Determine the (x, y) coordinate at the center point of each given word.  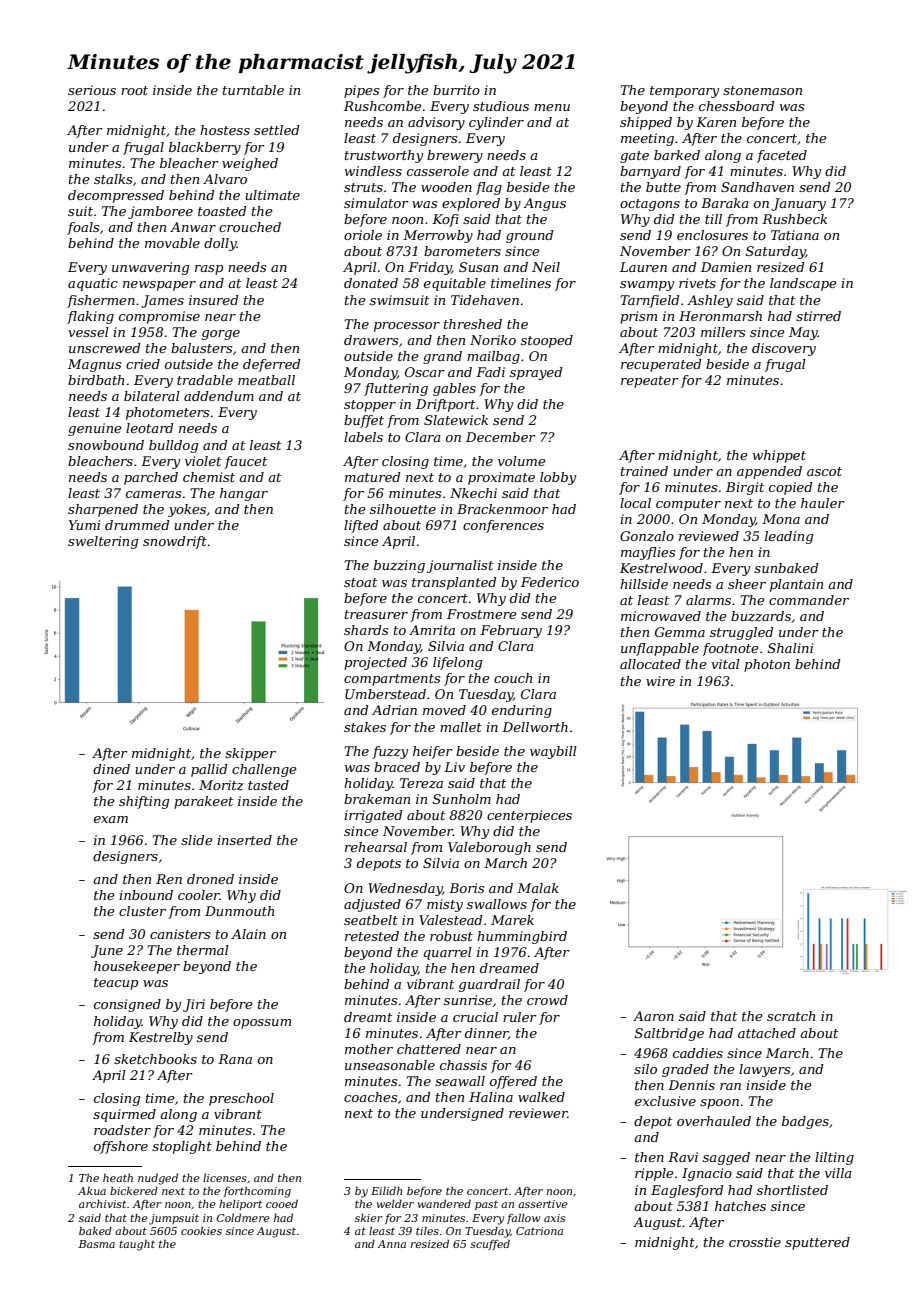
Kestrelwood (661, 568)
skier (369, 1217)
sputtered (817, 1243)
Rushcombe (383, 106)
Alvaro (225, 179)
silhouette (403, 509)
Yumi (84, 525)
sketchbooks (155, 1059)
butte (663, 187)
